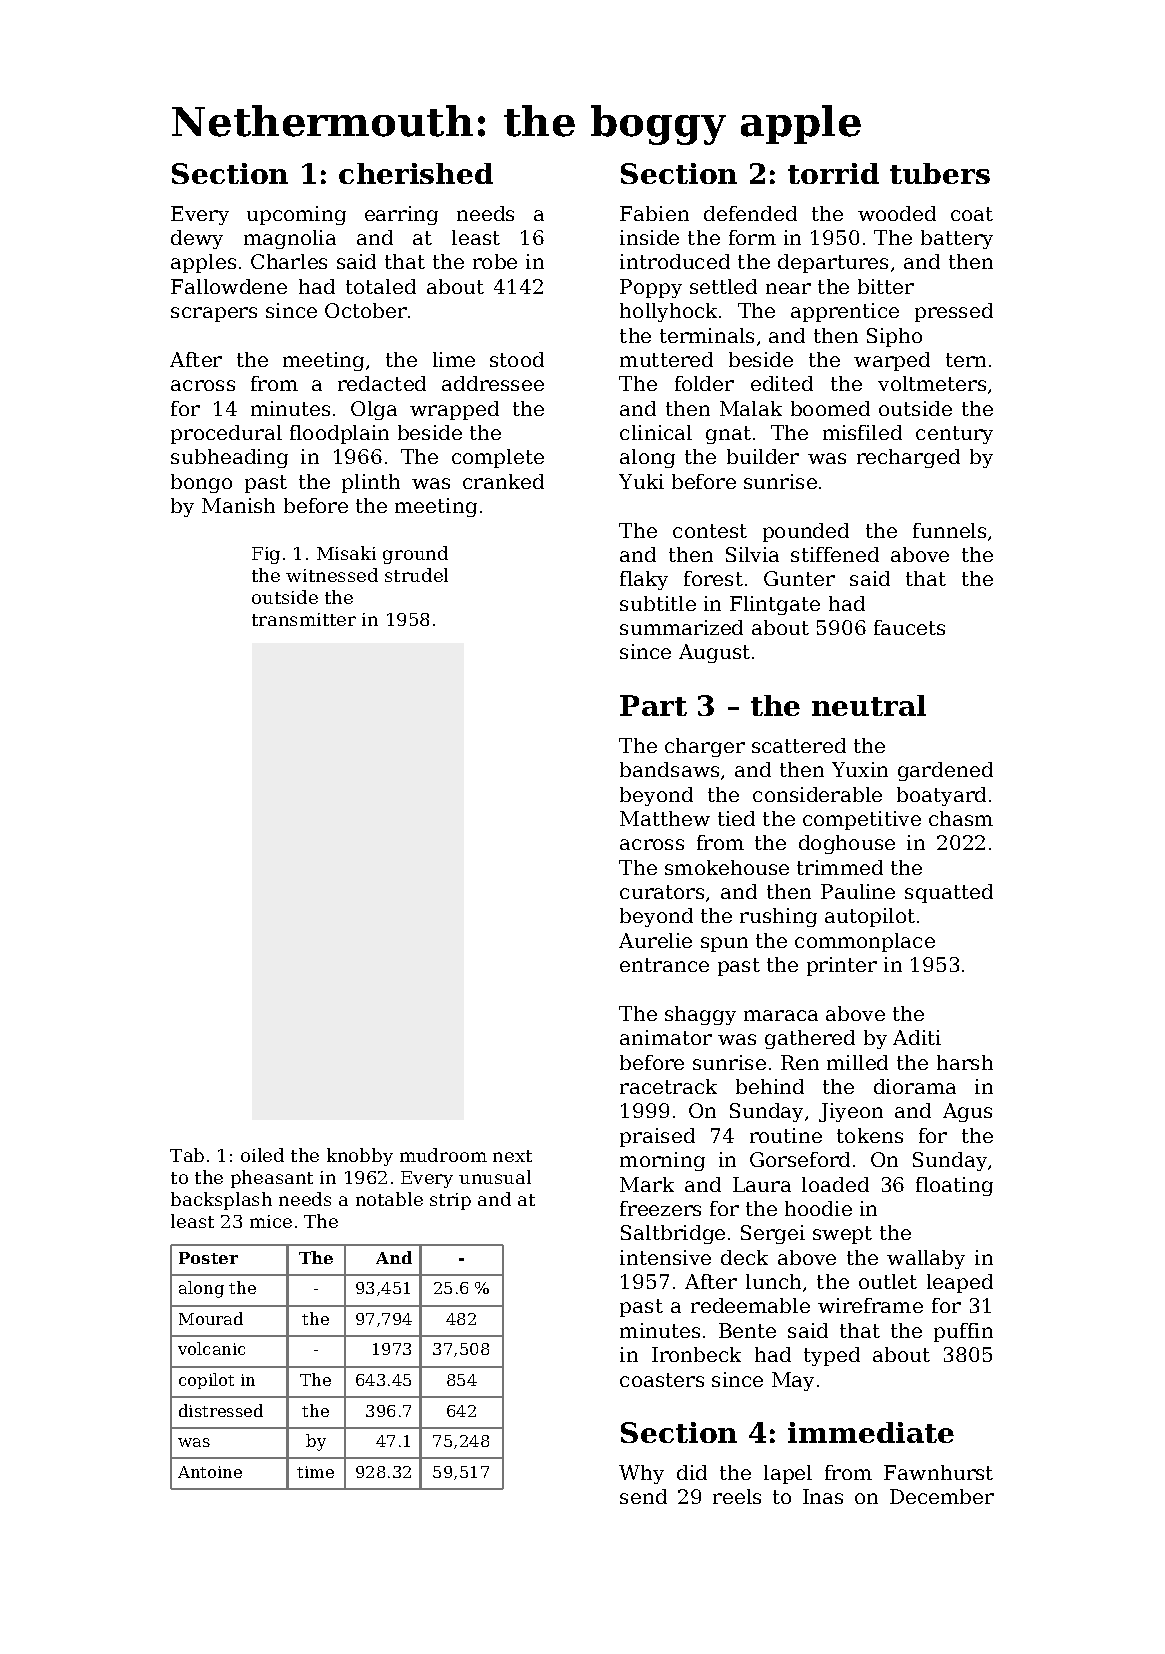 The height and width of the page is (1654, 1165). Describe the element at coordinates (503, 481) in the page. I see `cranked` at that location.
